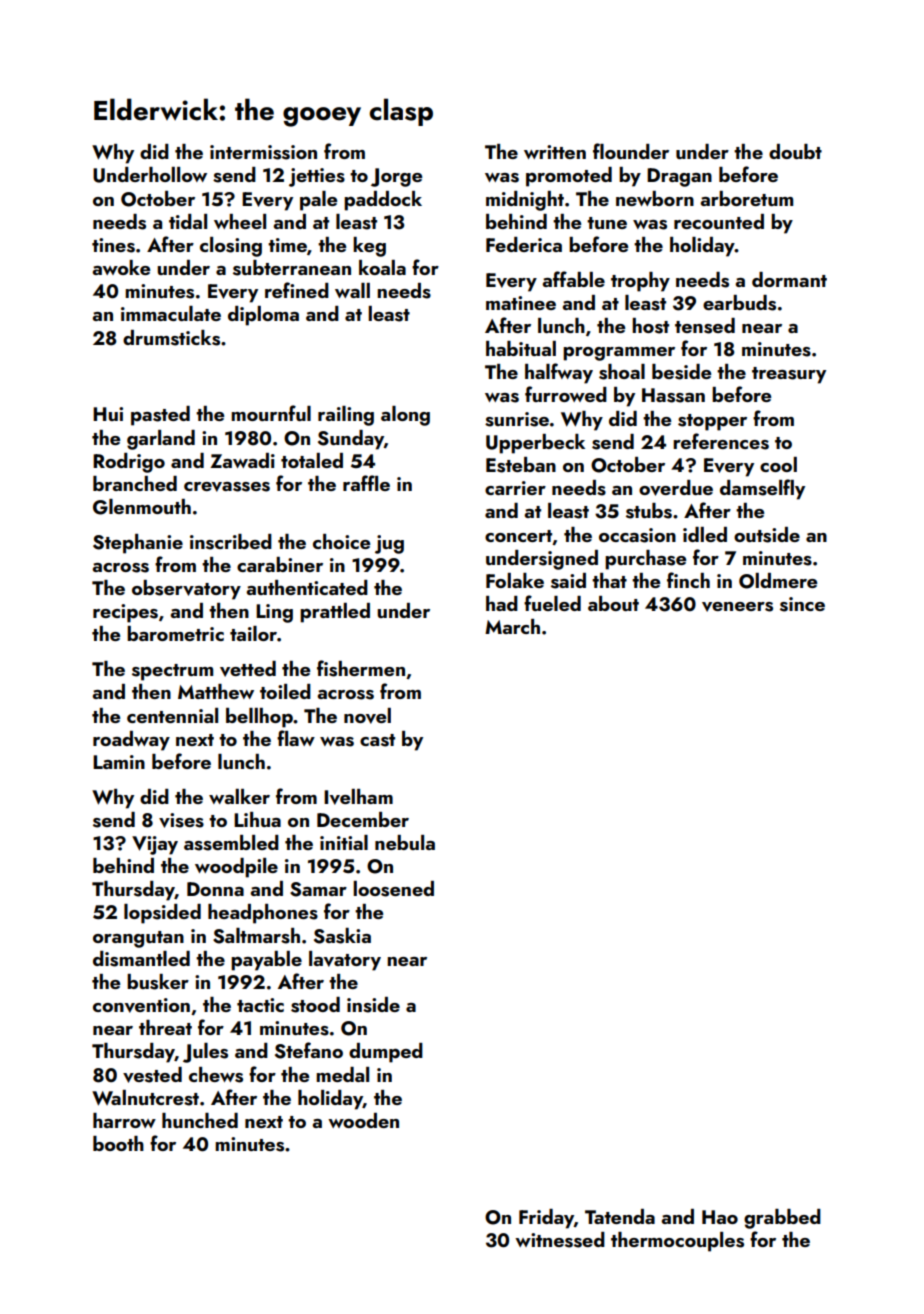 This screenshot has width=924, height=1314. I want to click on since, so click(802, 604).
